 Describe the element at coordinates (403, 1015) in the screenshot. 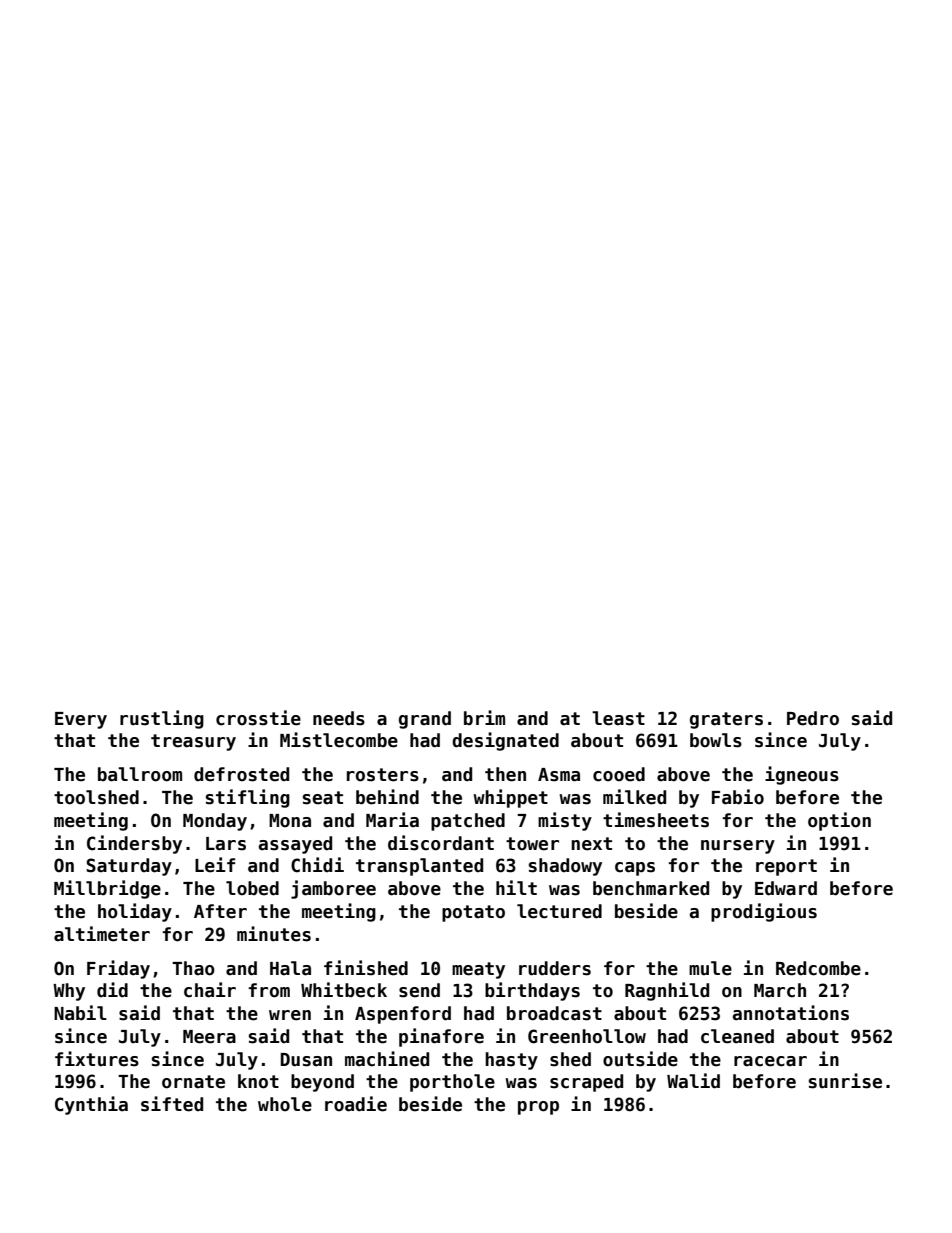

I see `Aspenford` at that location.
